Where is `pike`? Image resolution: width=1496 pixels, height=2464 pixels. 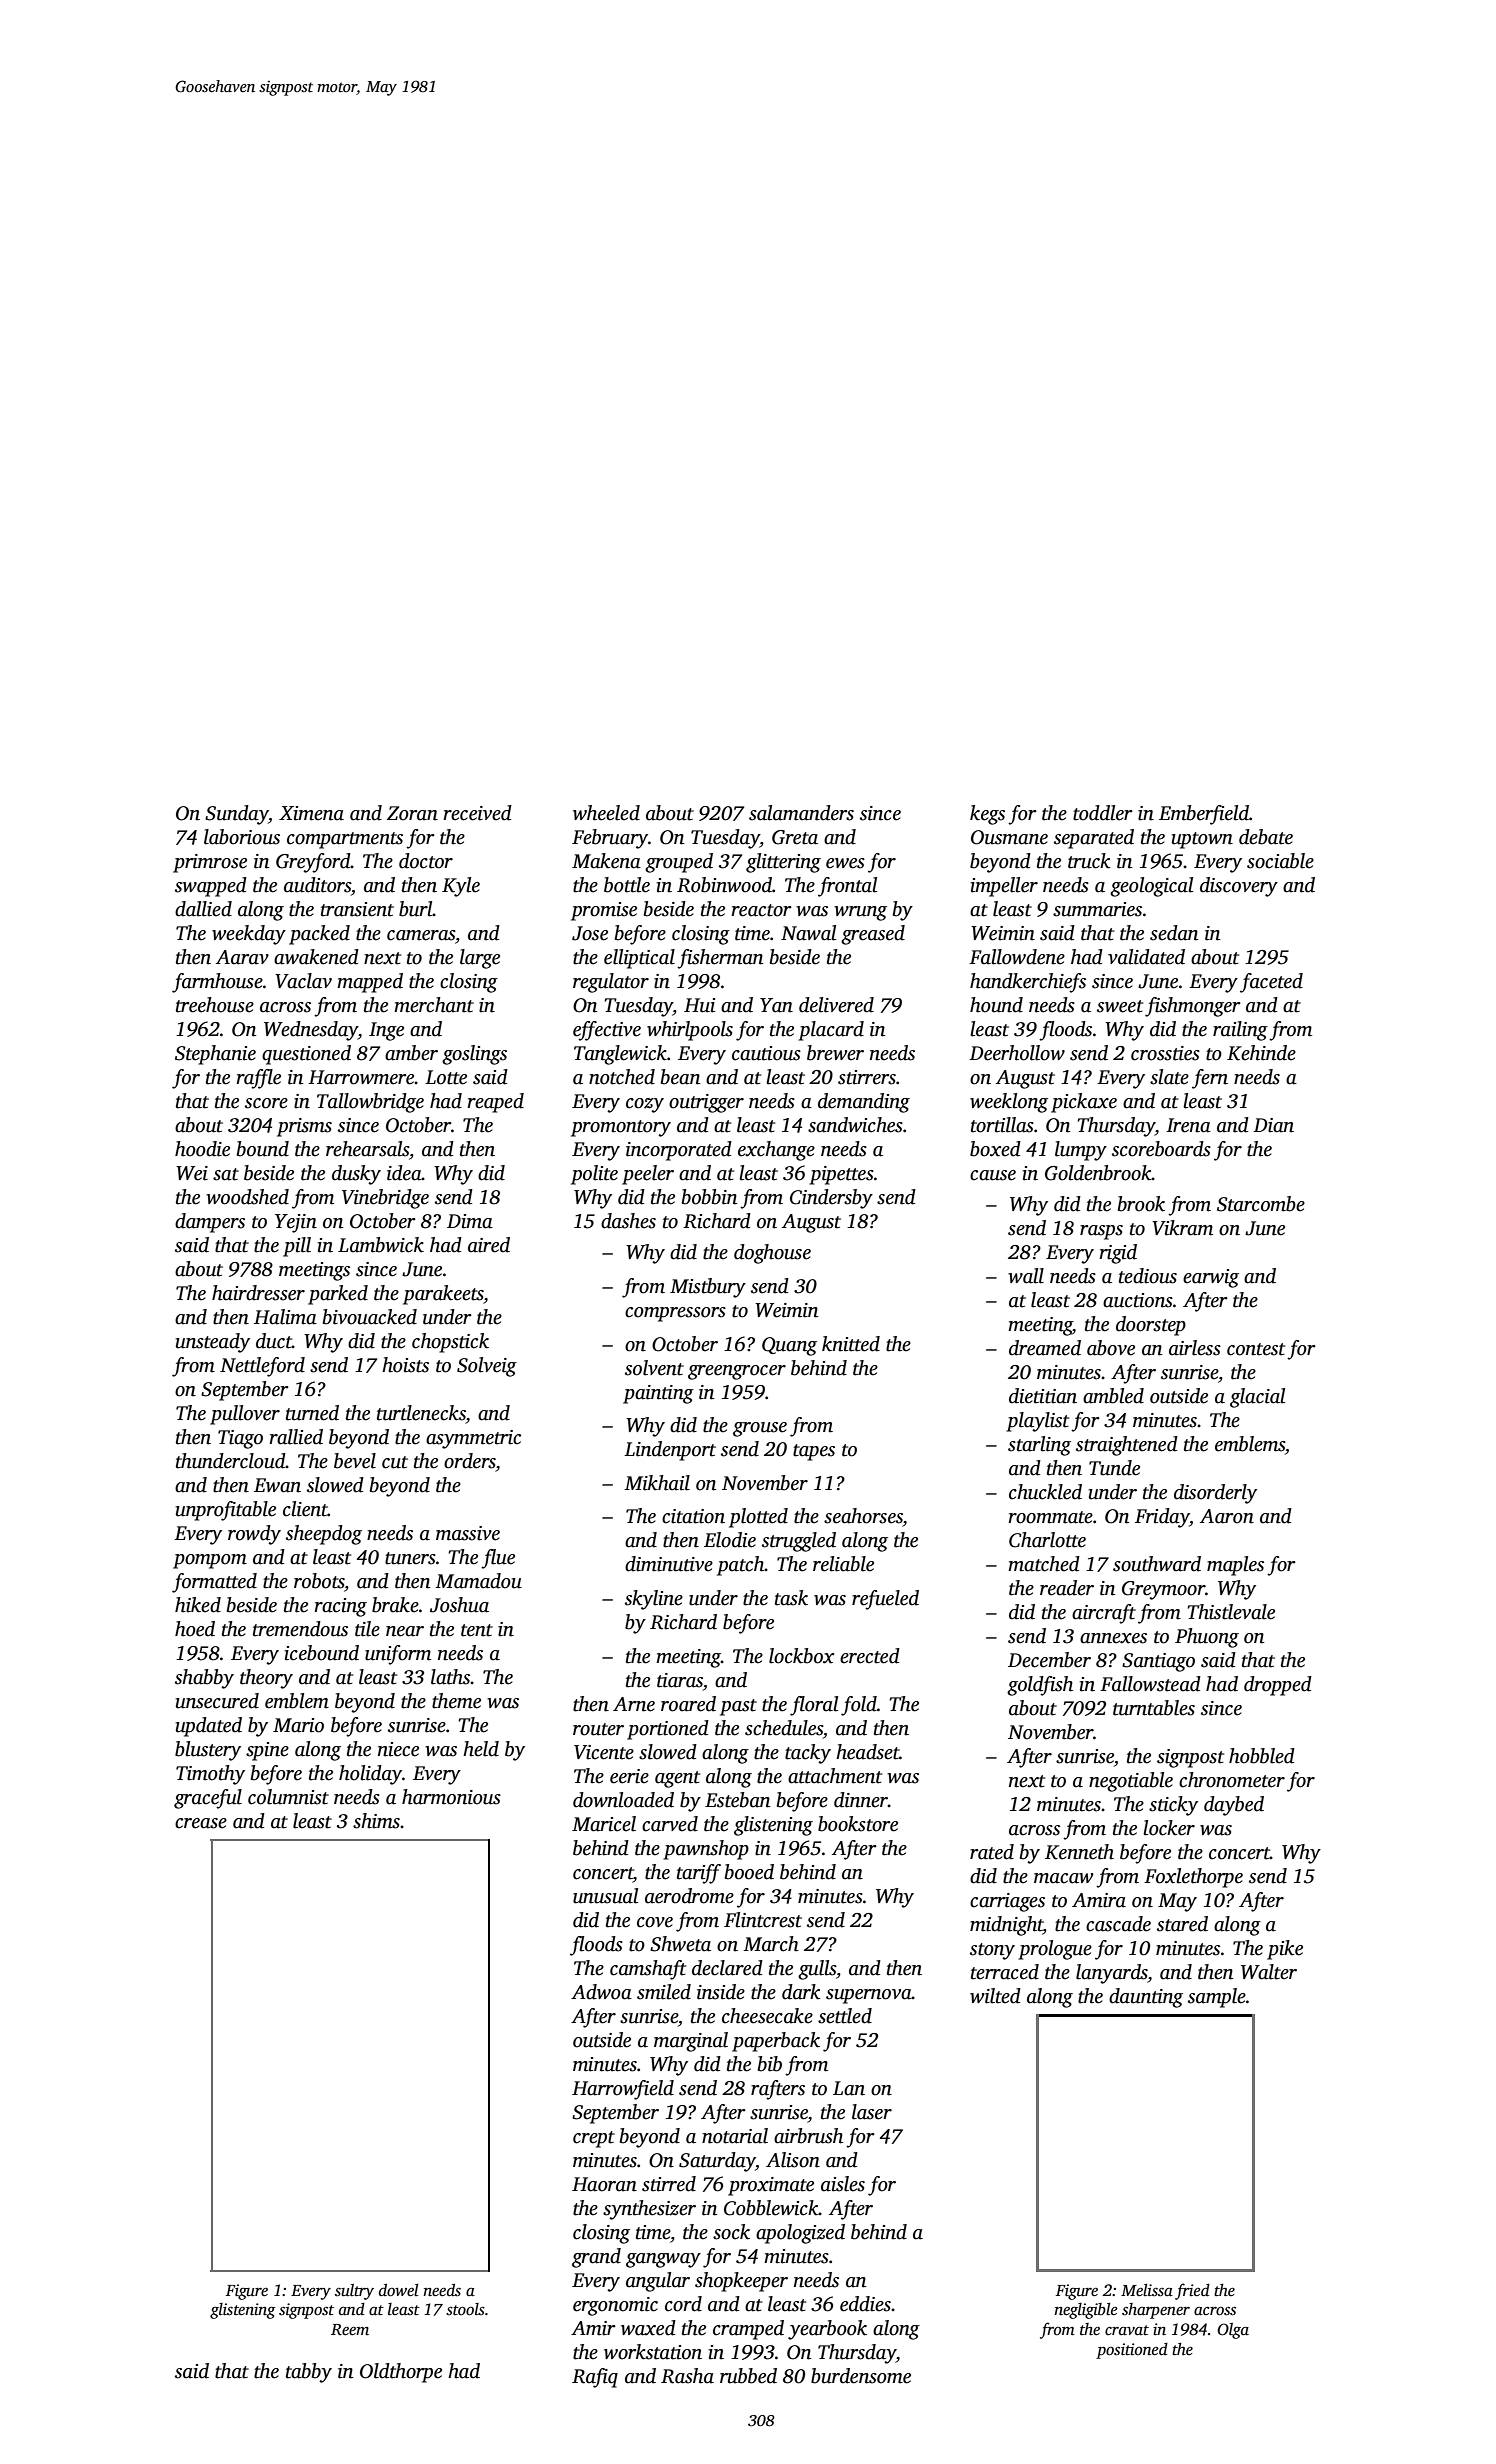 pike is located at coordinates (1285, 1950).
